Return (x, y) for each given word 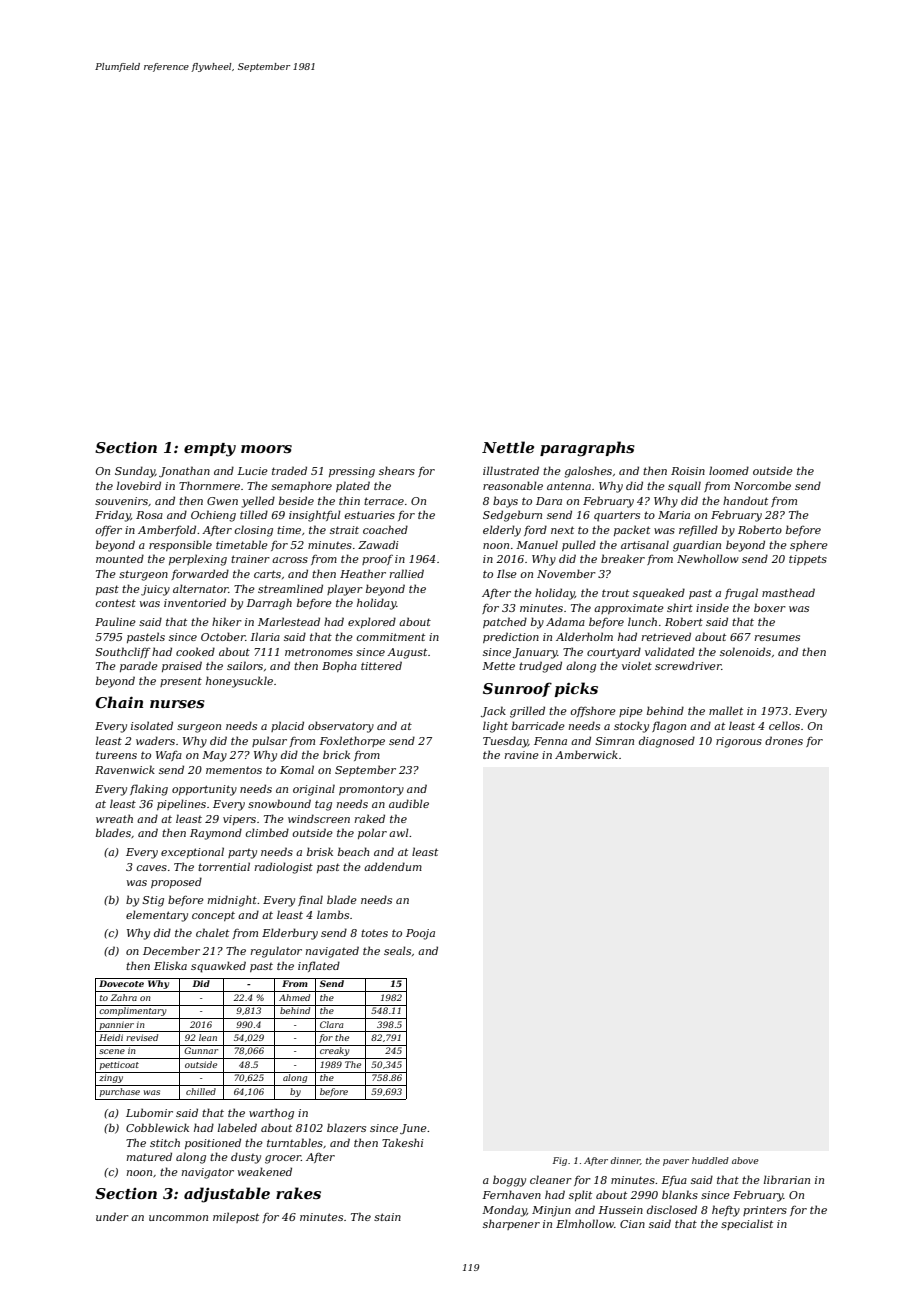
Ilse (507, 573)
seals (397, 950)
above (745, 1160)
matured (149, 1156)
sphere (809, 545)
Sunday (135, 472)
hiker (227, 621)
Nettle (508, 447)
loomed (729, 470)
